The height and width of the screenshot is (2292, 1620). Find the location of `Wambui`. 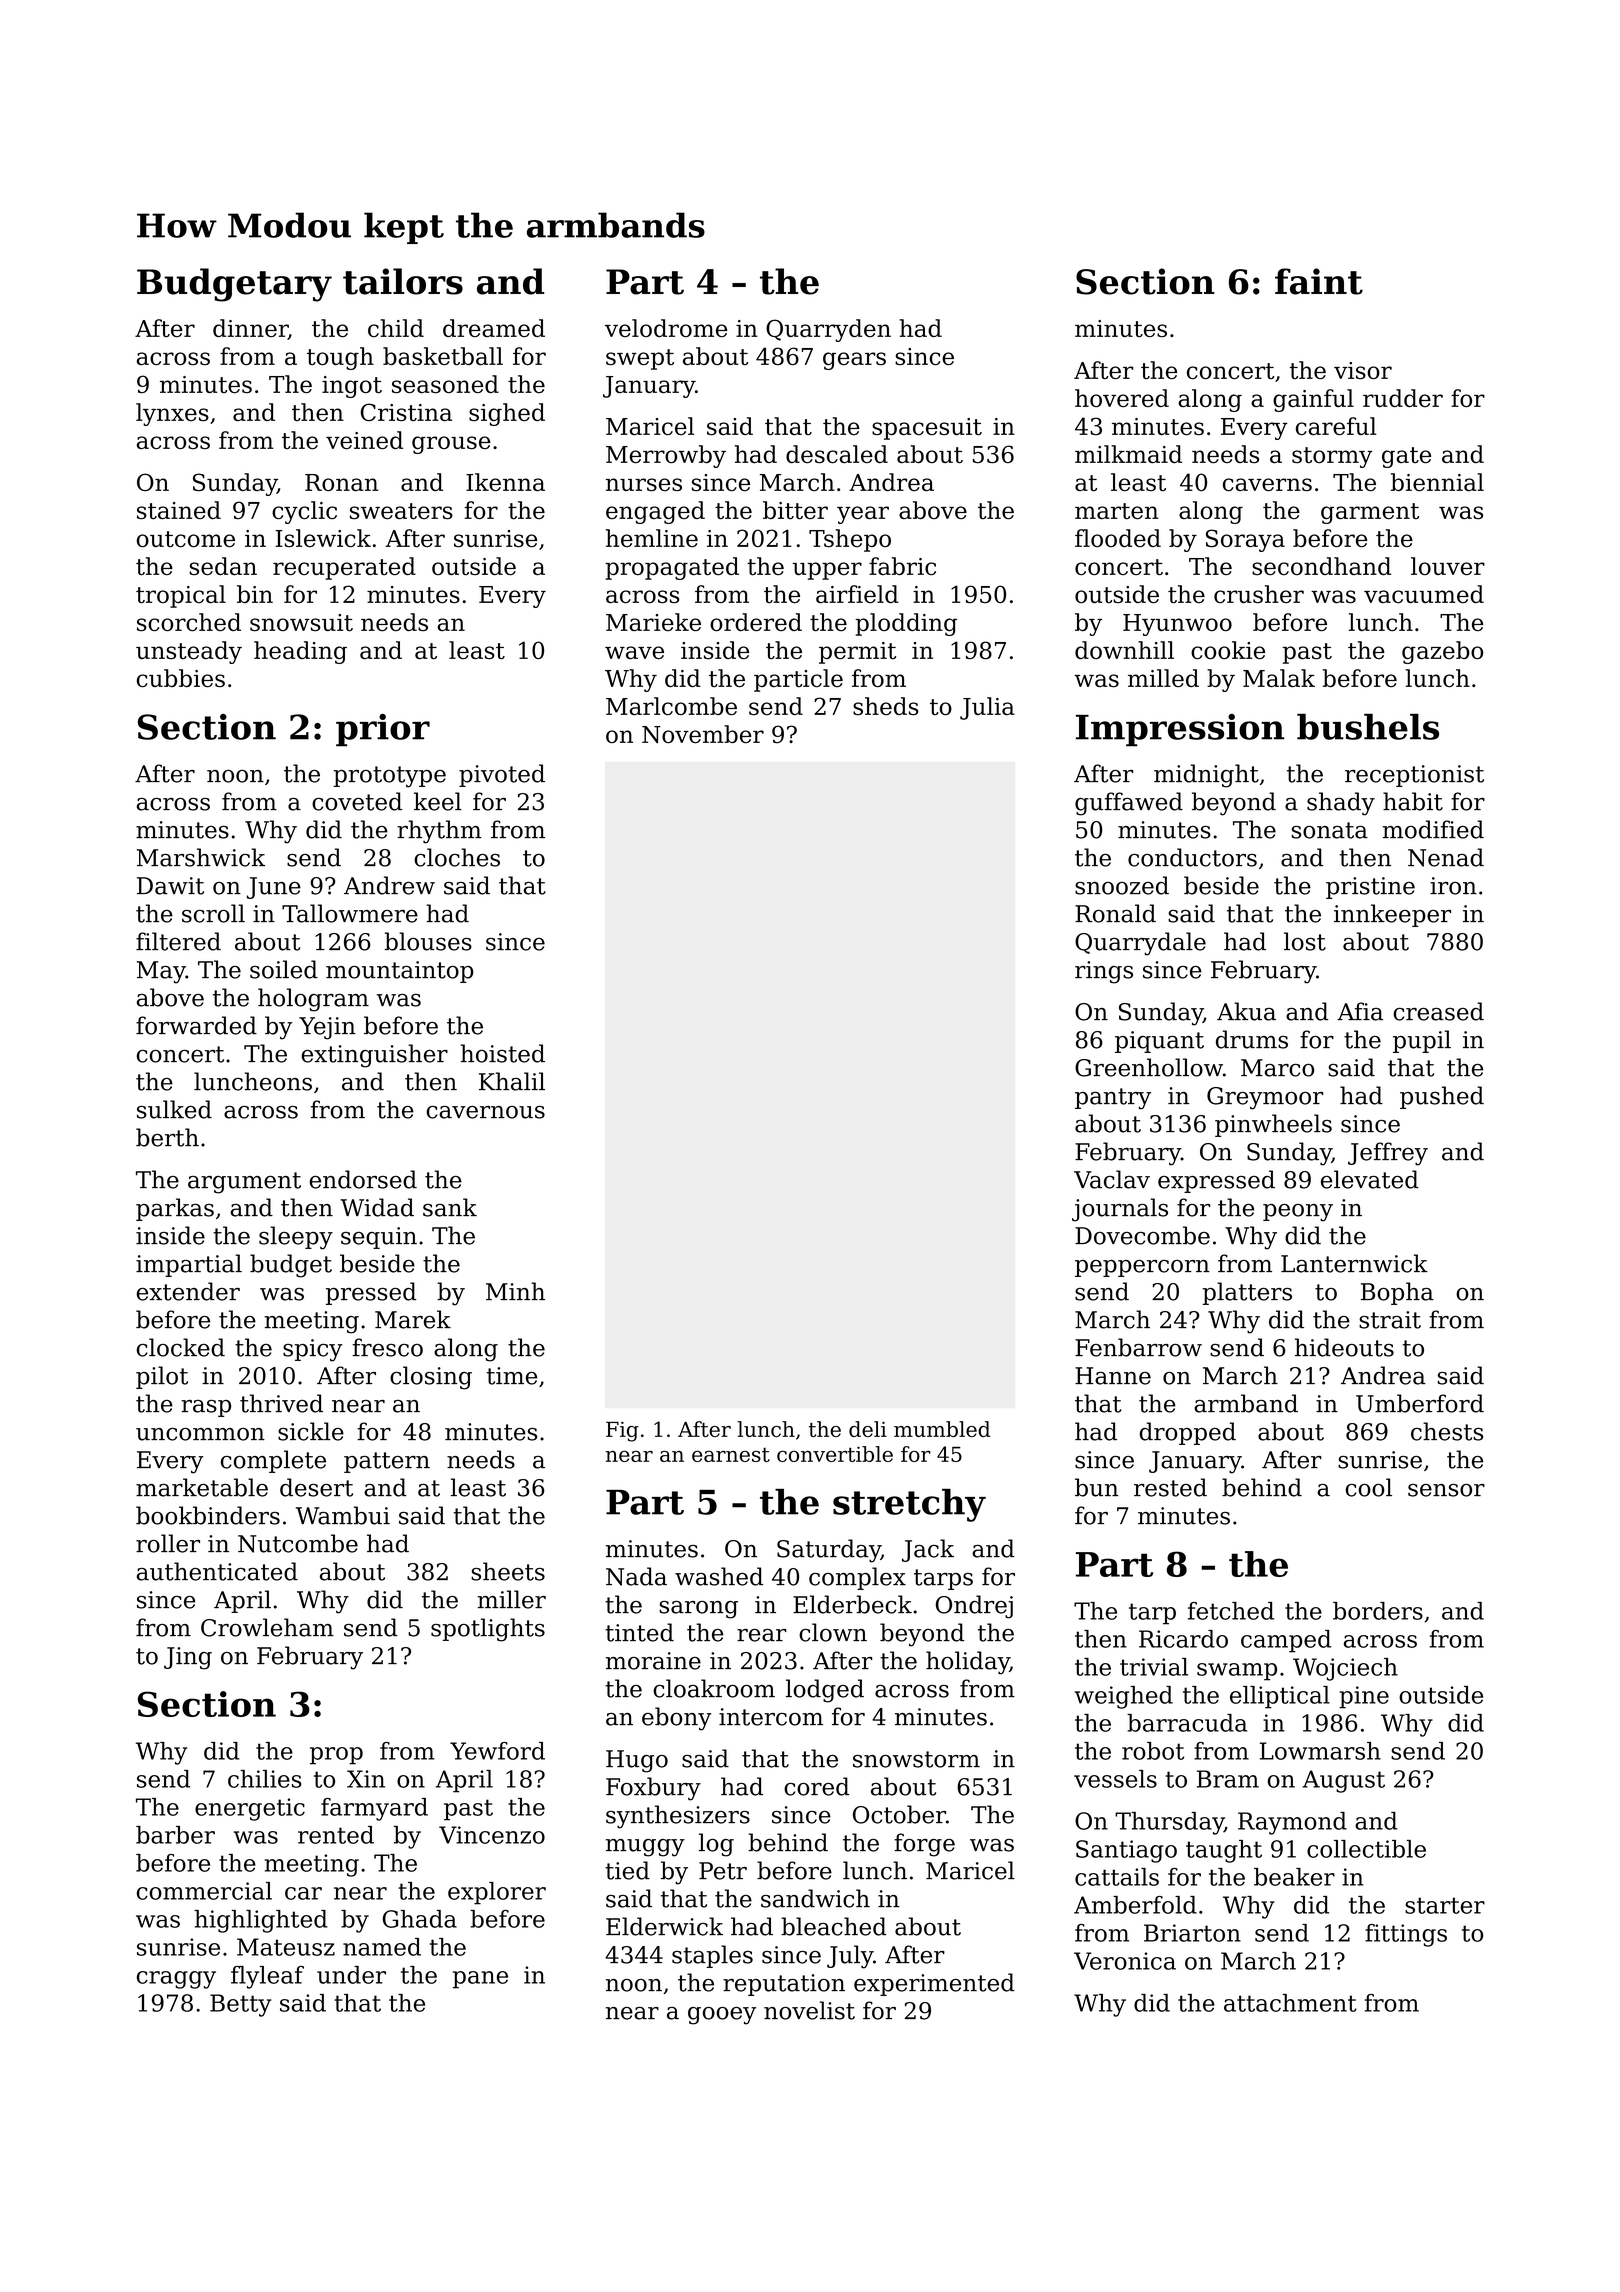

Wambui is located at coordinates (343, 1515).
